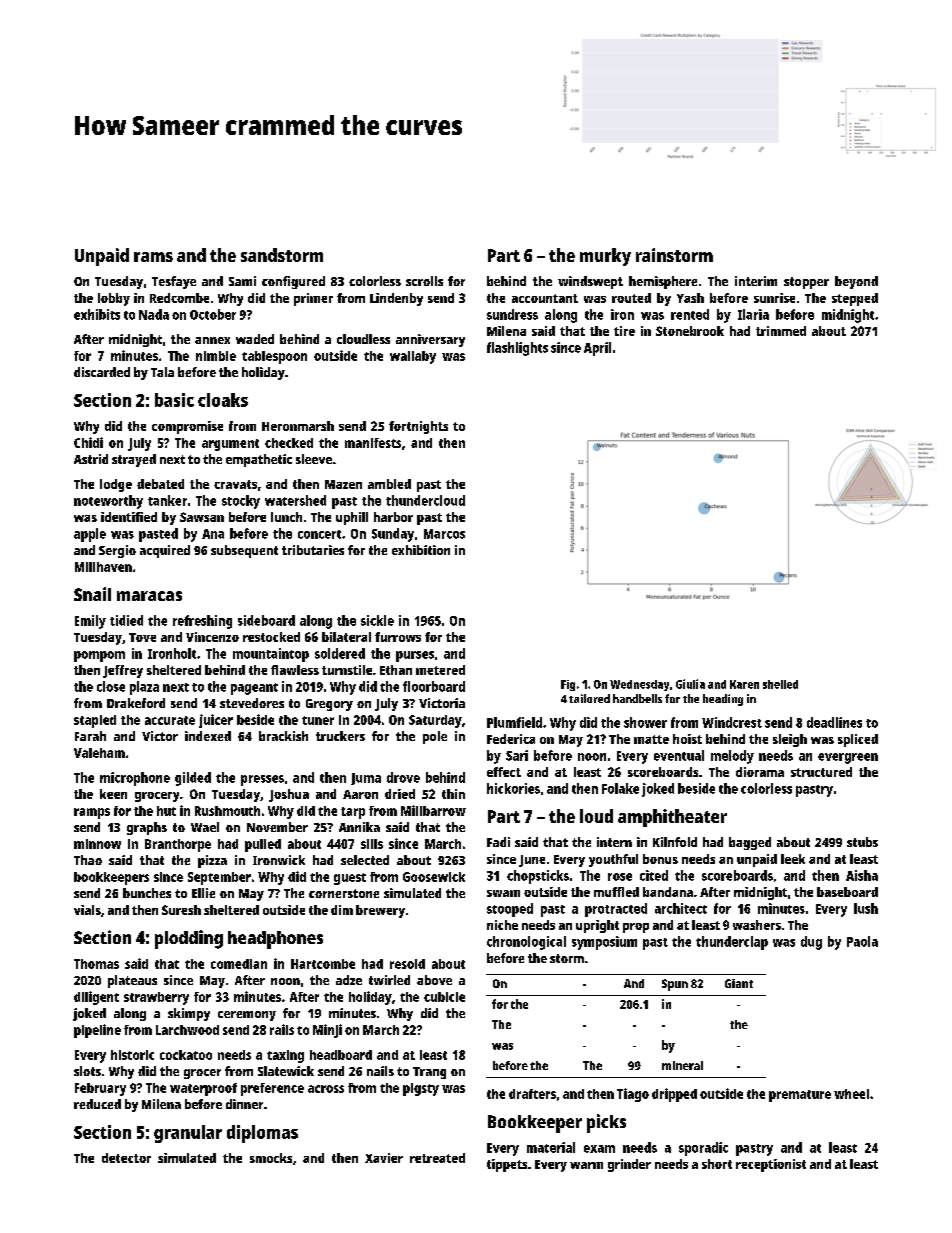 This screenshot has width=952, height=1233. I want to click on close, so click(111, 686).
